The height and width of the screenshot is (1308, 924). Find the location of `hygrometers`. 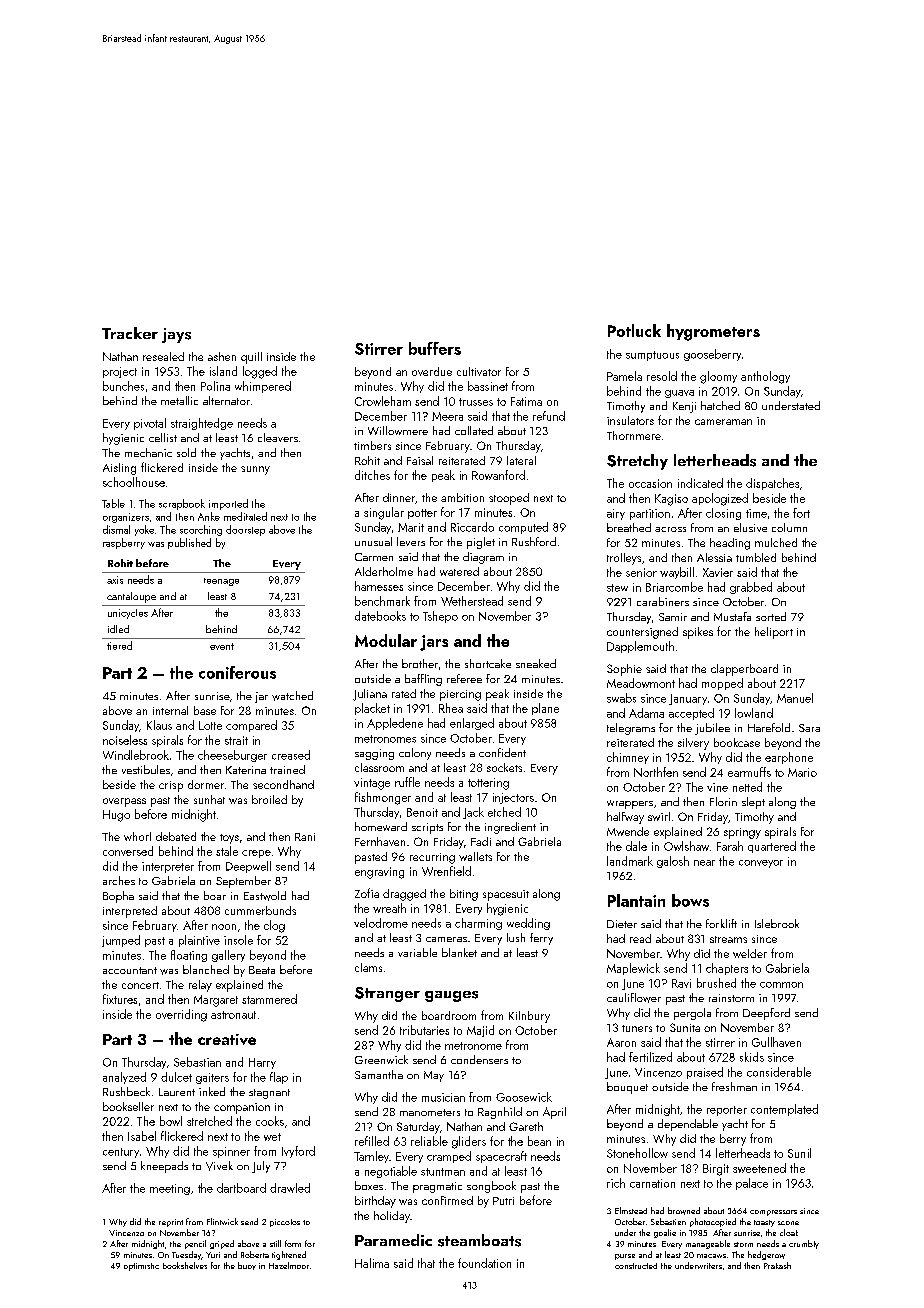

hygrometers is located at coordinates (713, 332).
